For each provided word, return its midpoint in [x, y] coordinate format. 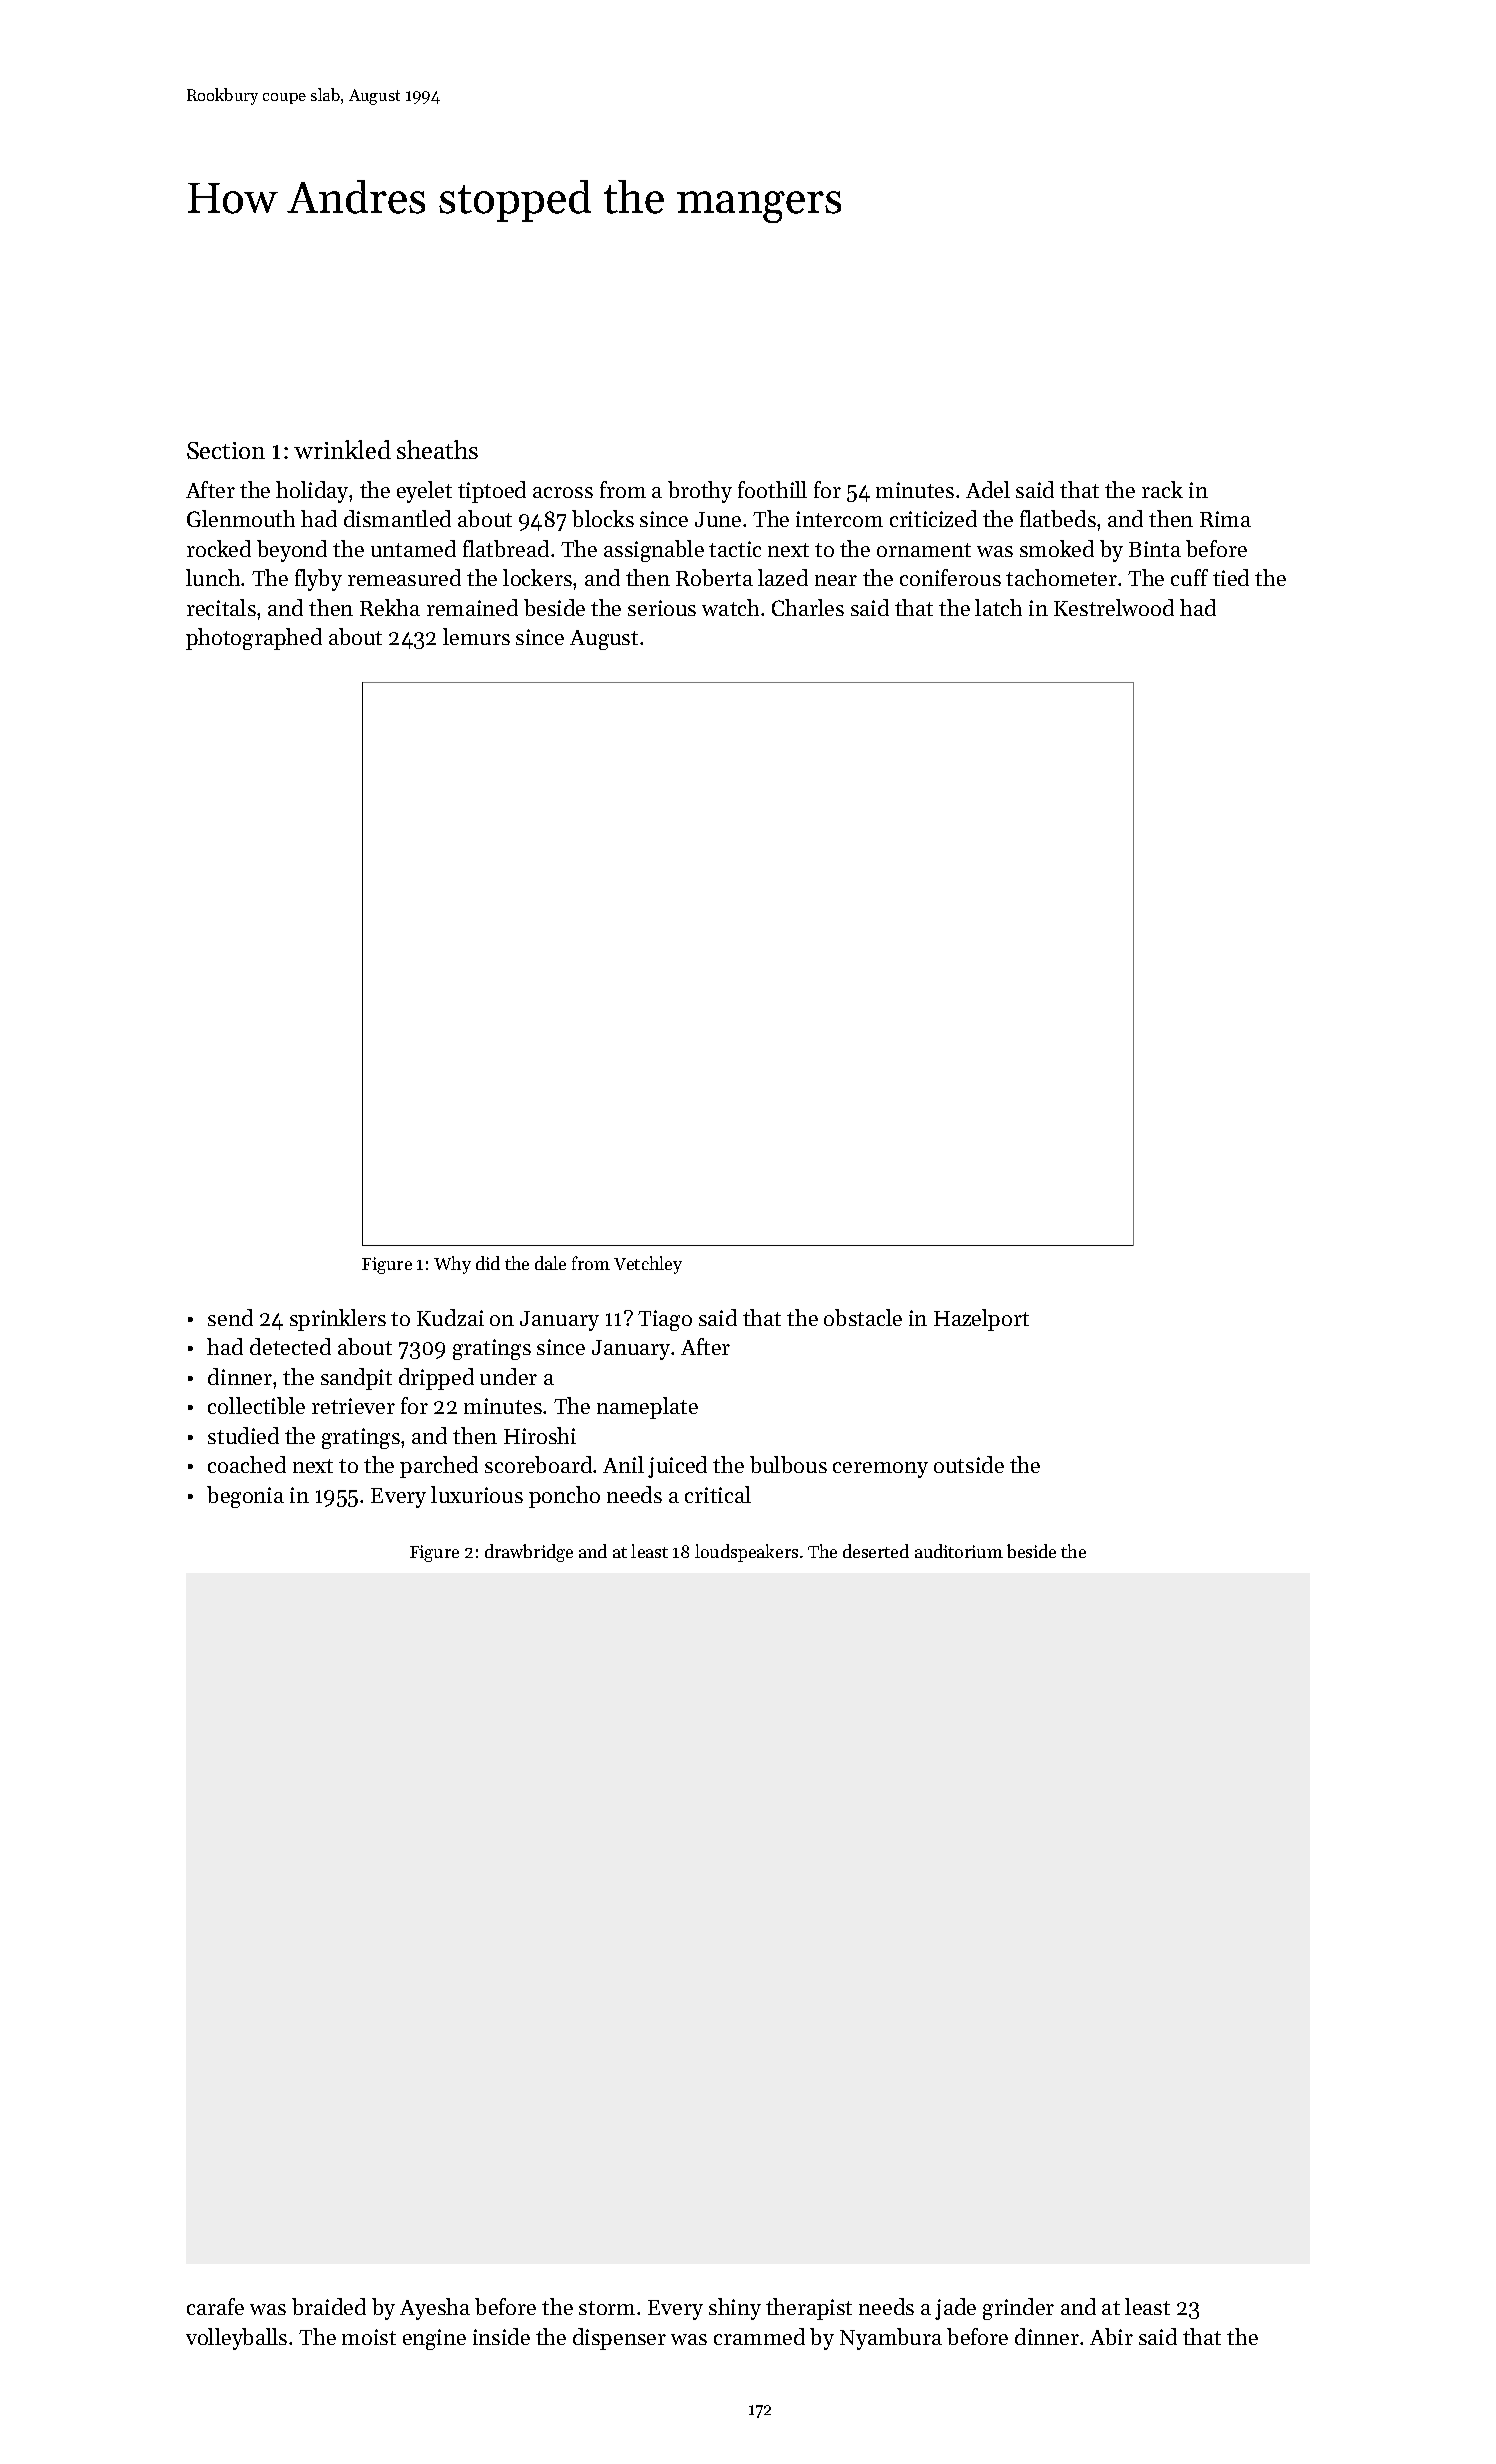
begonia [245, 1497]
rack [1162, 489]
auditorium [959, 1551]
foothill [772, 489]
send [230, 1317]
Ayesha [435, 2309]
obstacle [863, 1317]
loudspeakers [746, 1553]
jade [955, 2309]
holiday [313, 492]
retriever [353, 1406]
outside [969, 1464]
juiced [677, 1467]
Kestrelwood [1114, 607]
